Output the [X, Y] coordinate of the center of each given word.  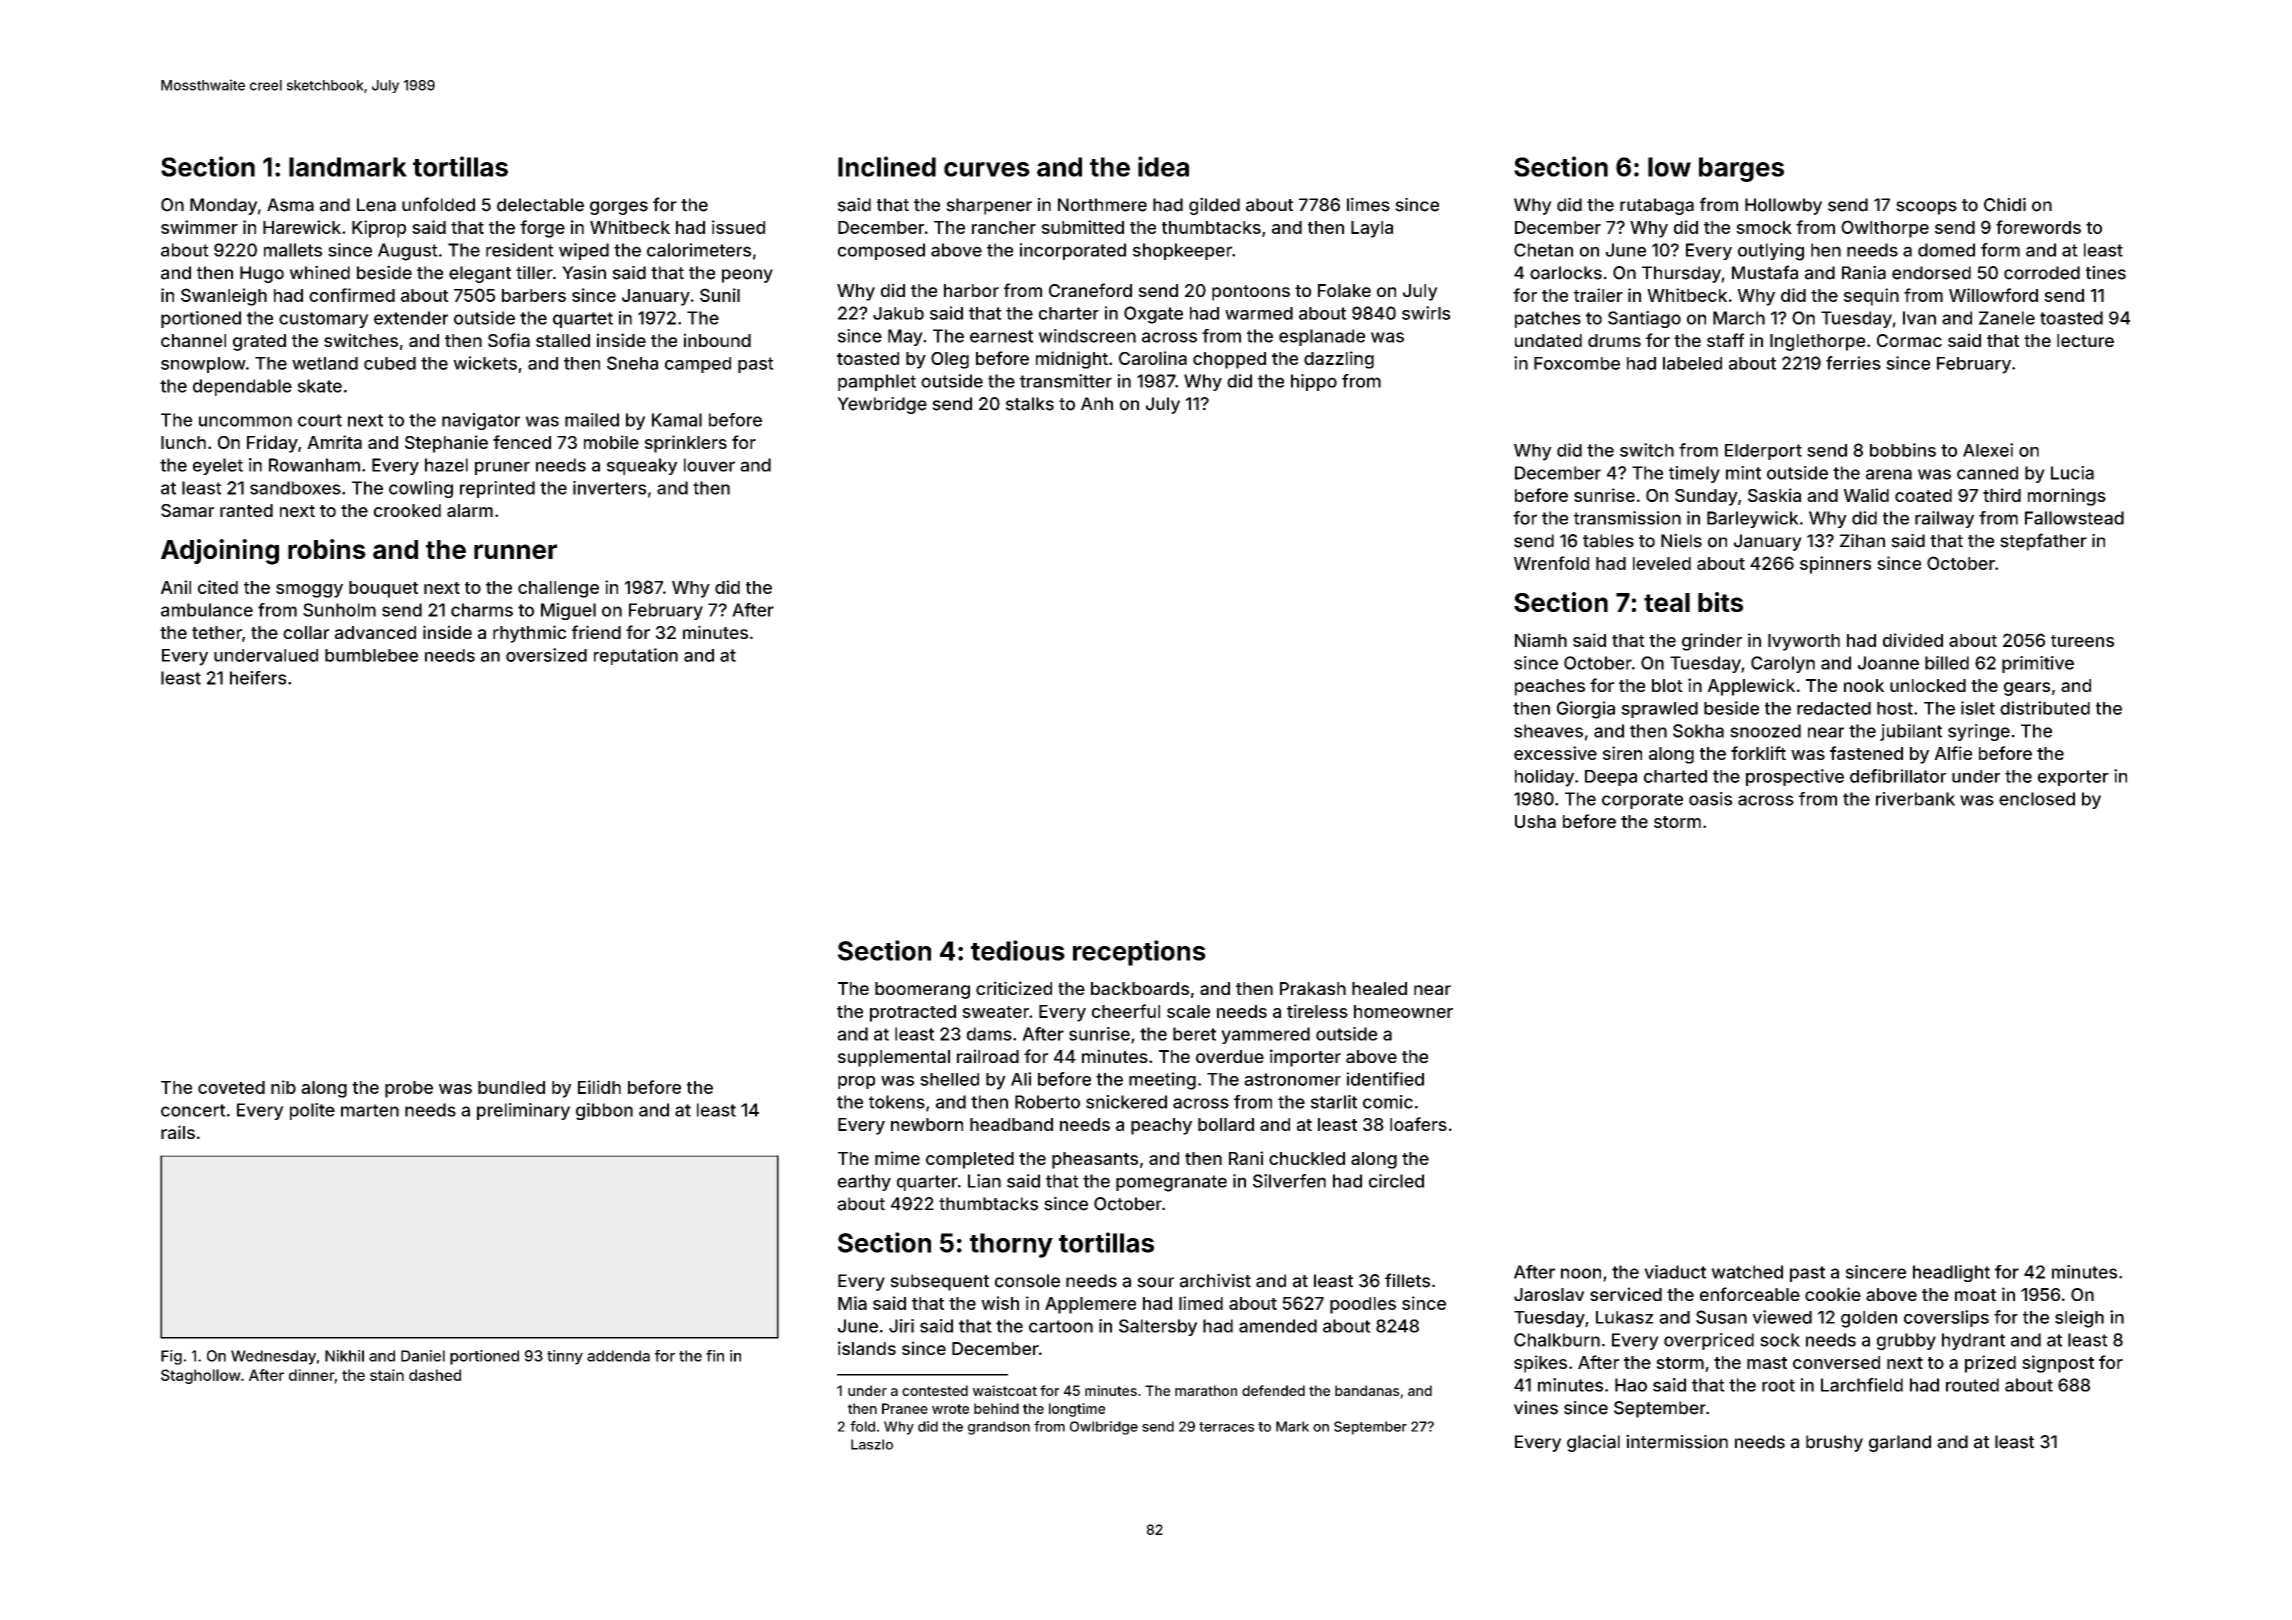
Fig [171, 1357]
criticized [1014, 988]
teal [1667, 602]
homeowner [1403, 1011]
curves [987, 169]
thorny [1011, 1245]
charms [482, 610]
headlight [1951, 1273]
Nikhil [344, 1356]
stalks [1030, 404]
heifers [258, 678]
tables [1608, 541]
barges [1741, 169]
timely [1694, 474]
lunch [183, 442]
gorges [619, 208]
